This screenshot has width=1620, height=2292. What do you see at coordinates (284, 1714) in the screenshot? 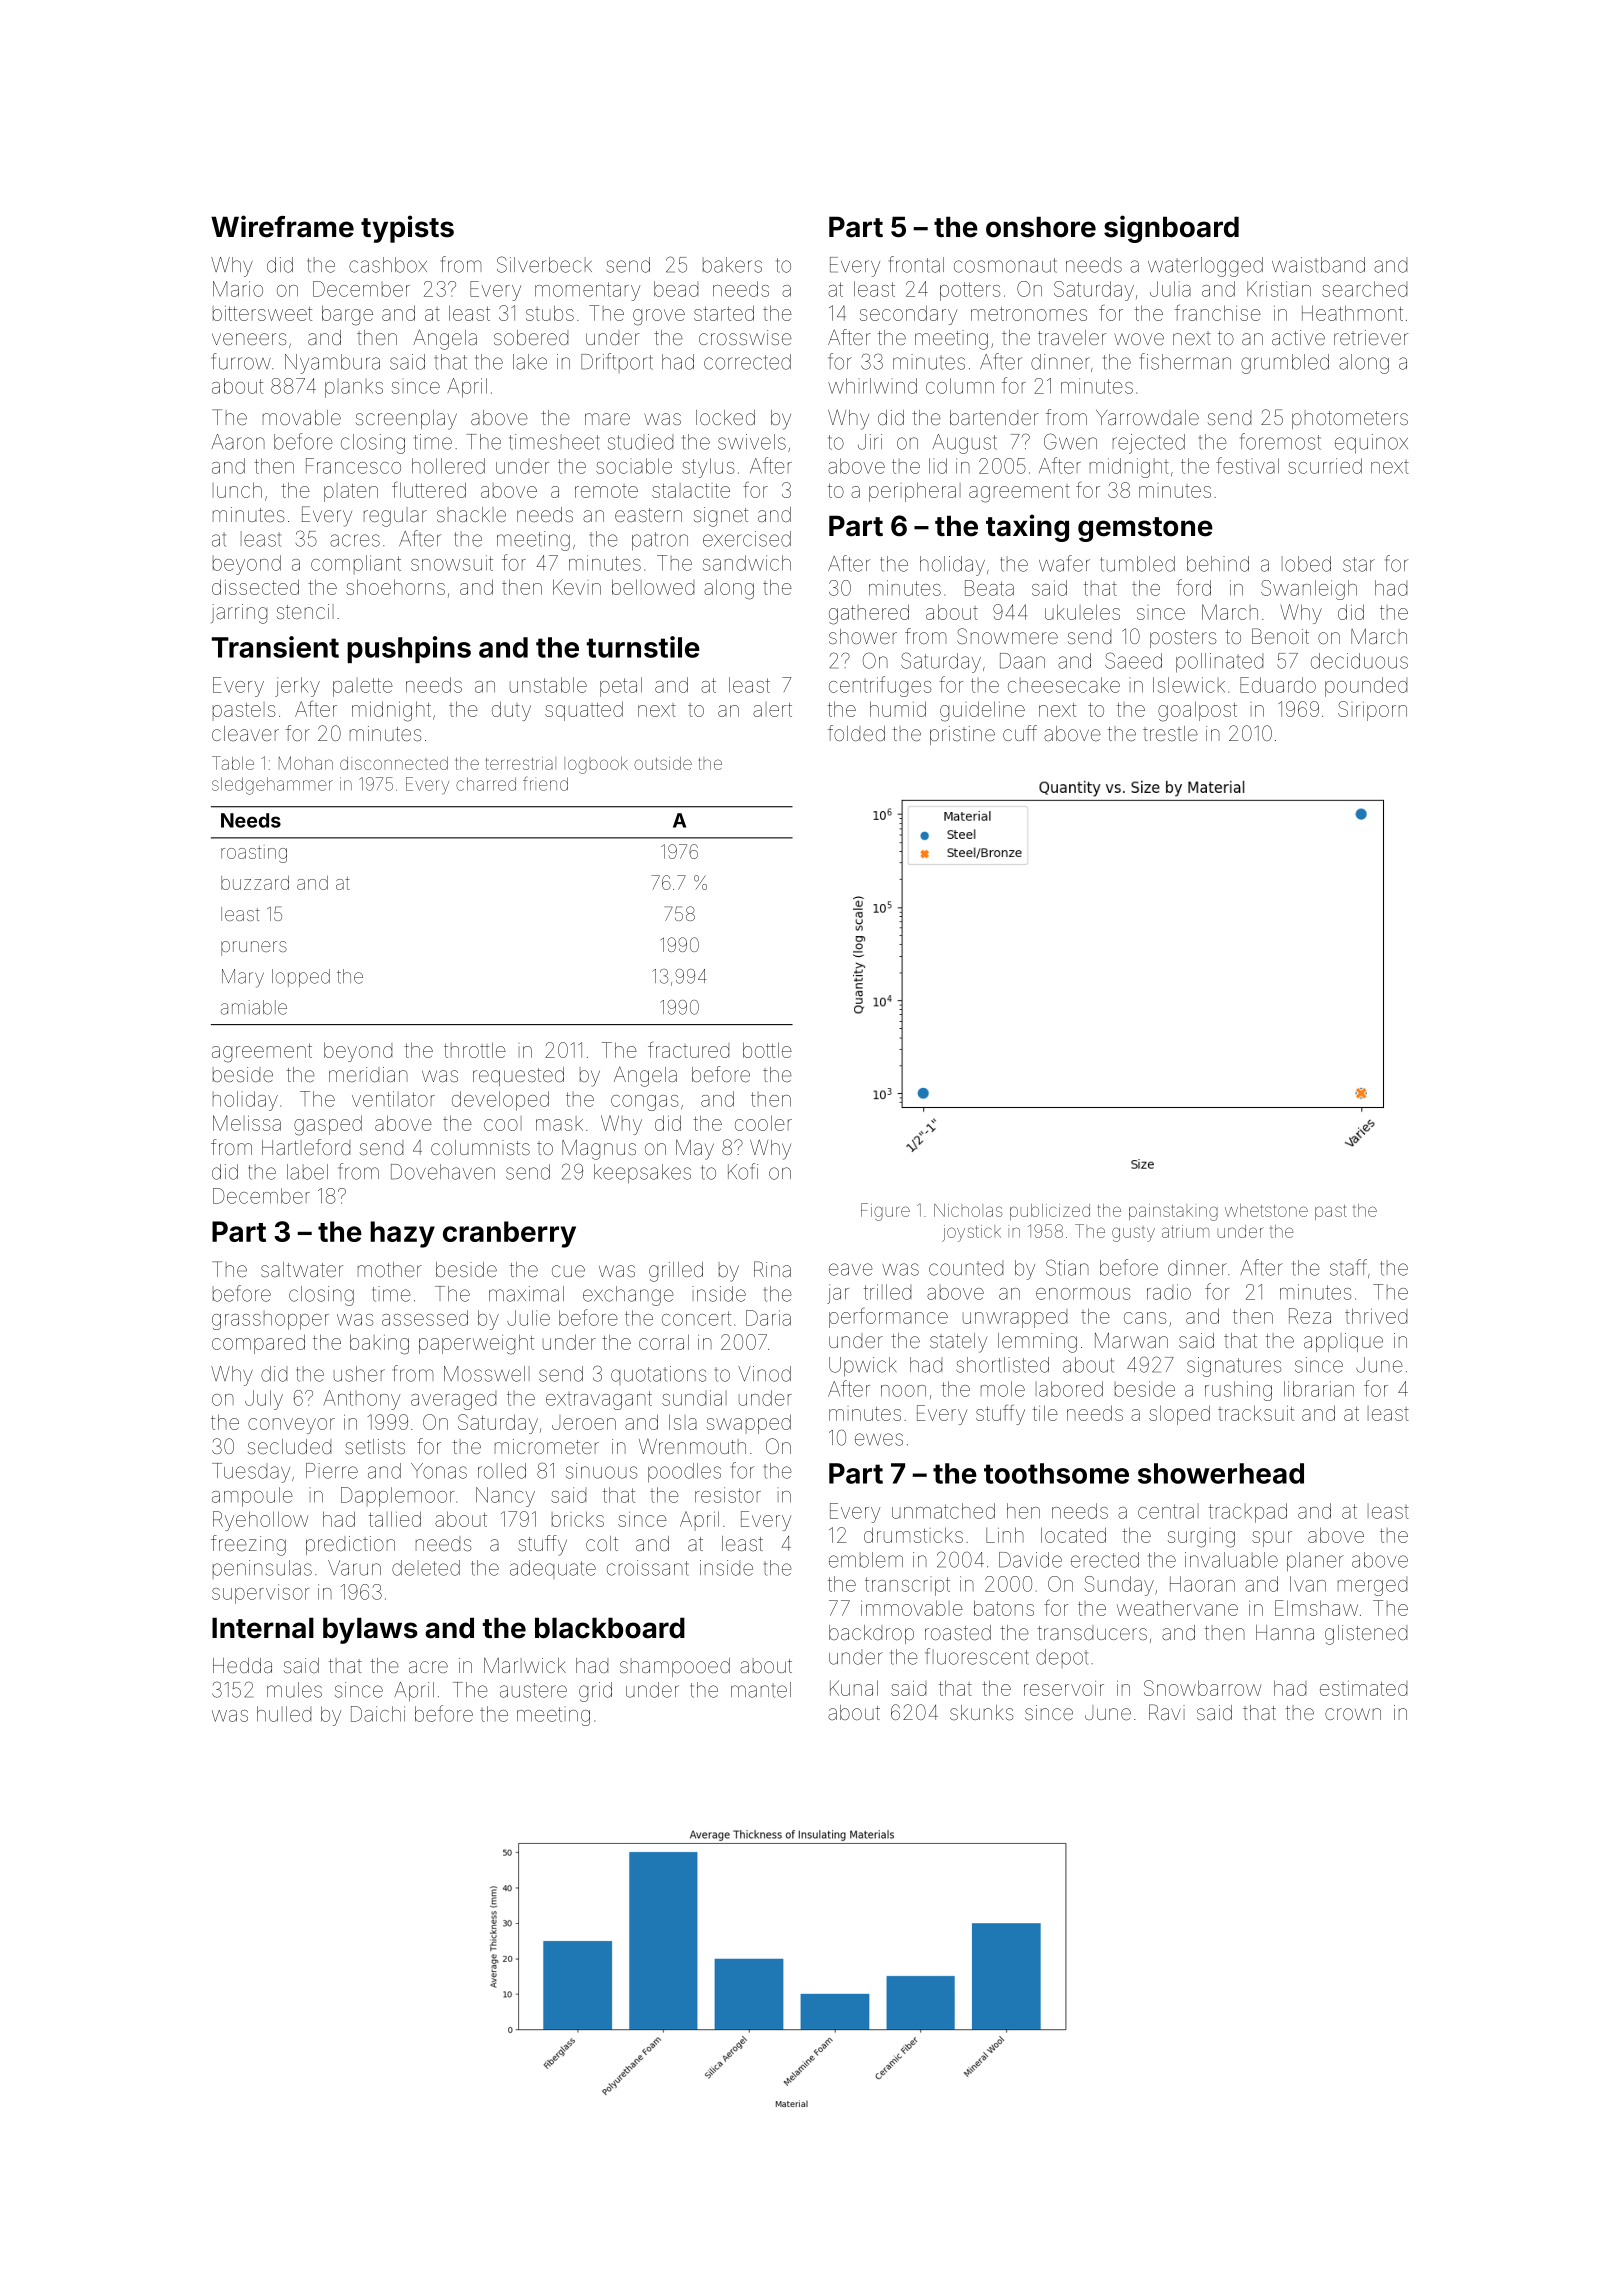
I see `hulled` at bounding box center [284, 1714].
